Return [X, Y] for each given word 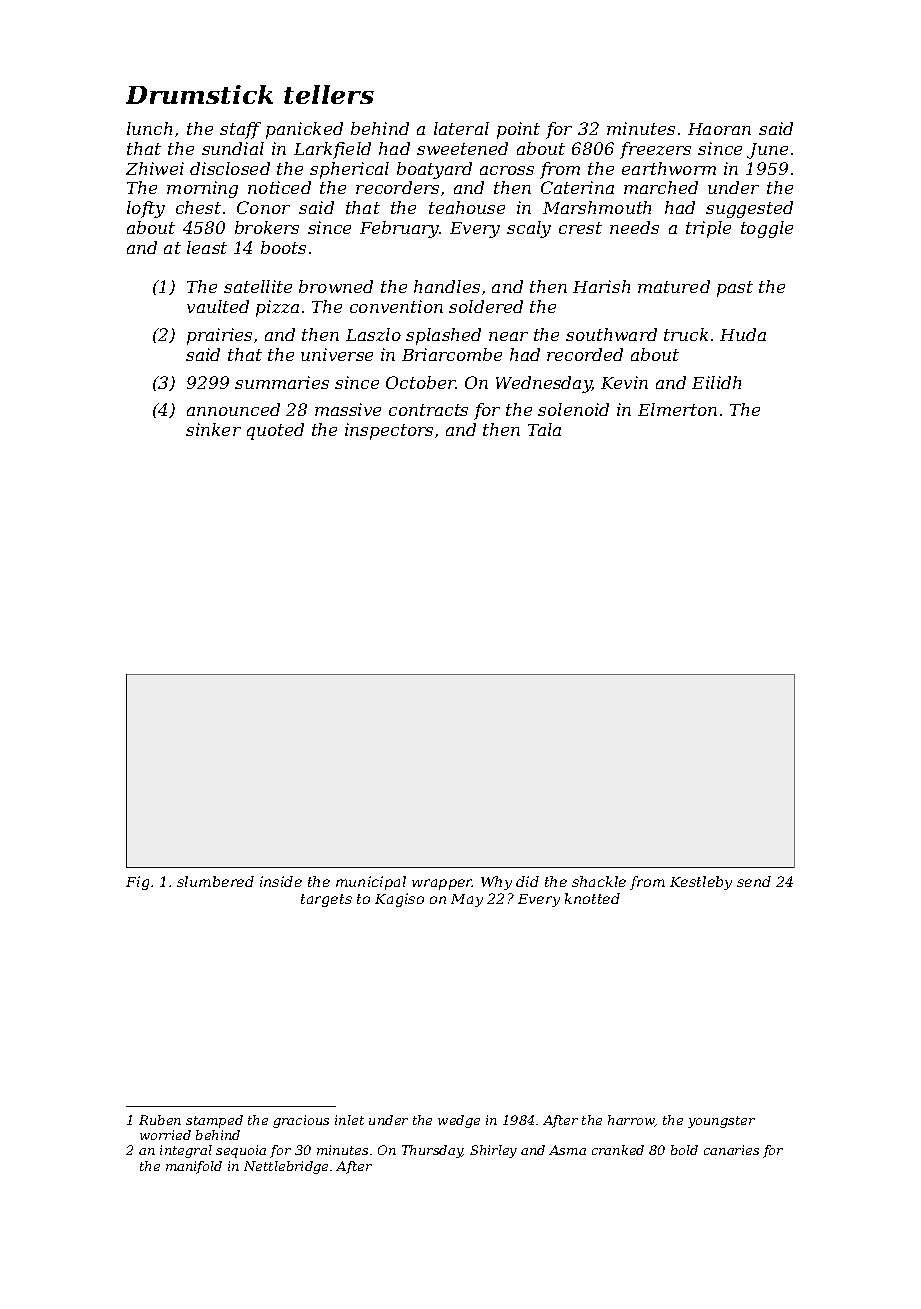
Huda [743, 334]
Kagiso [399, 900]
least [207, 247]
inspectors [389, 431]
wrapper [442, 884]
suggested [749, 209]
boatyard [434, 170]
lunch [149, 128]
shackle [599, 881]
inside [281, 881]
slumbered [215, 881]
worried [165, 1135]
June [767, 151]
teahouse [467, 207]
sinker [213, 429]
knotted [592, 898]
